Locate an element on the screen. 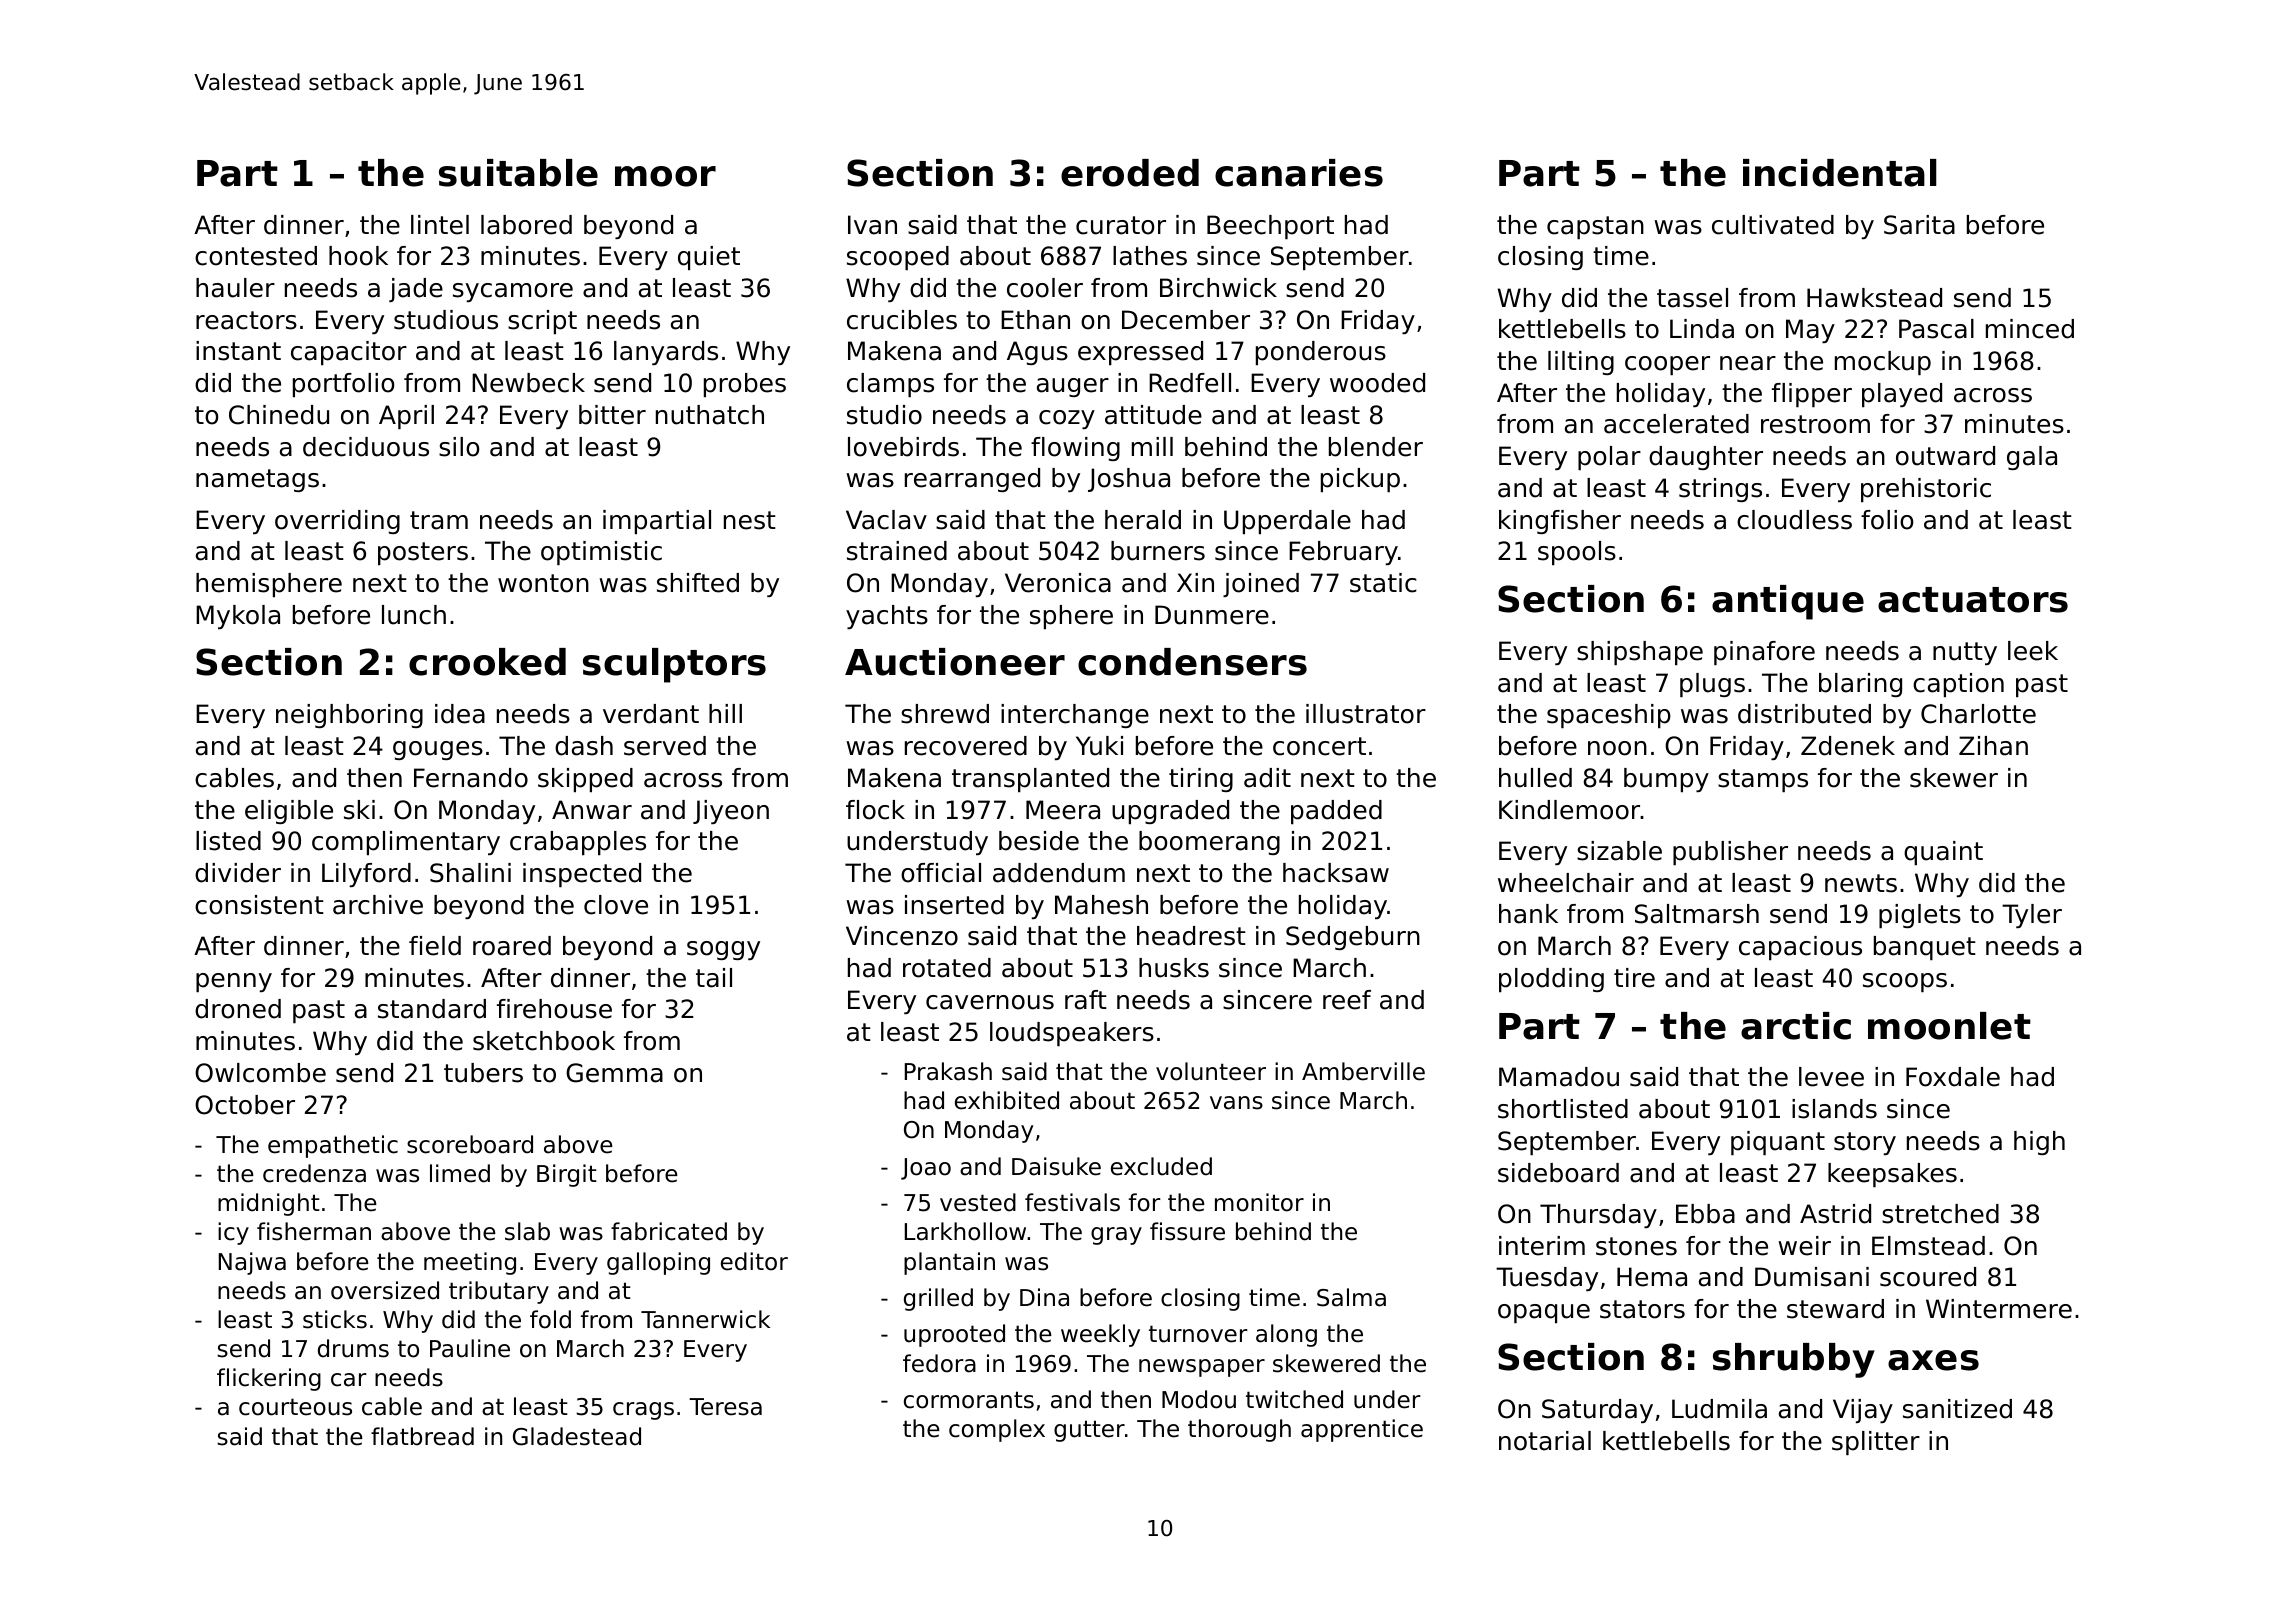  inspected is located at coordinates (582, 875).
